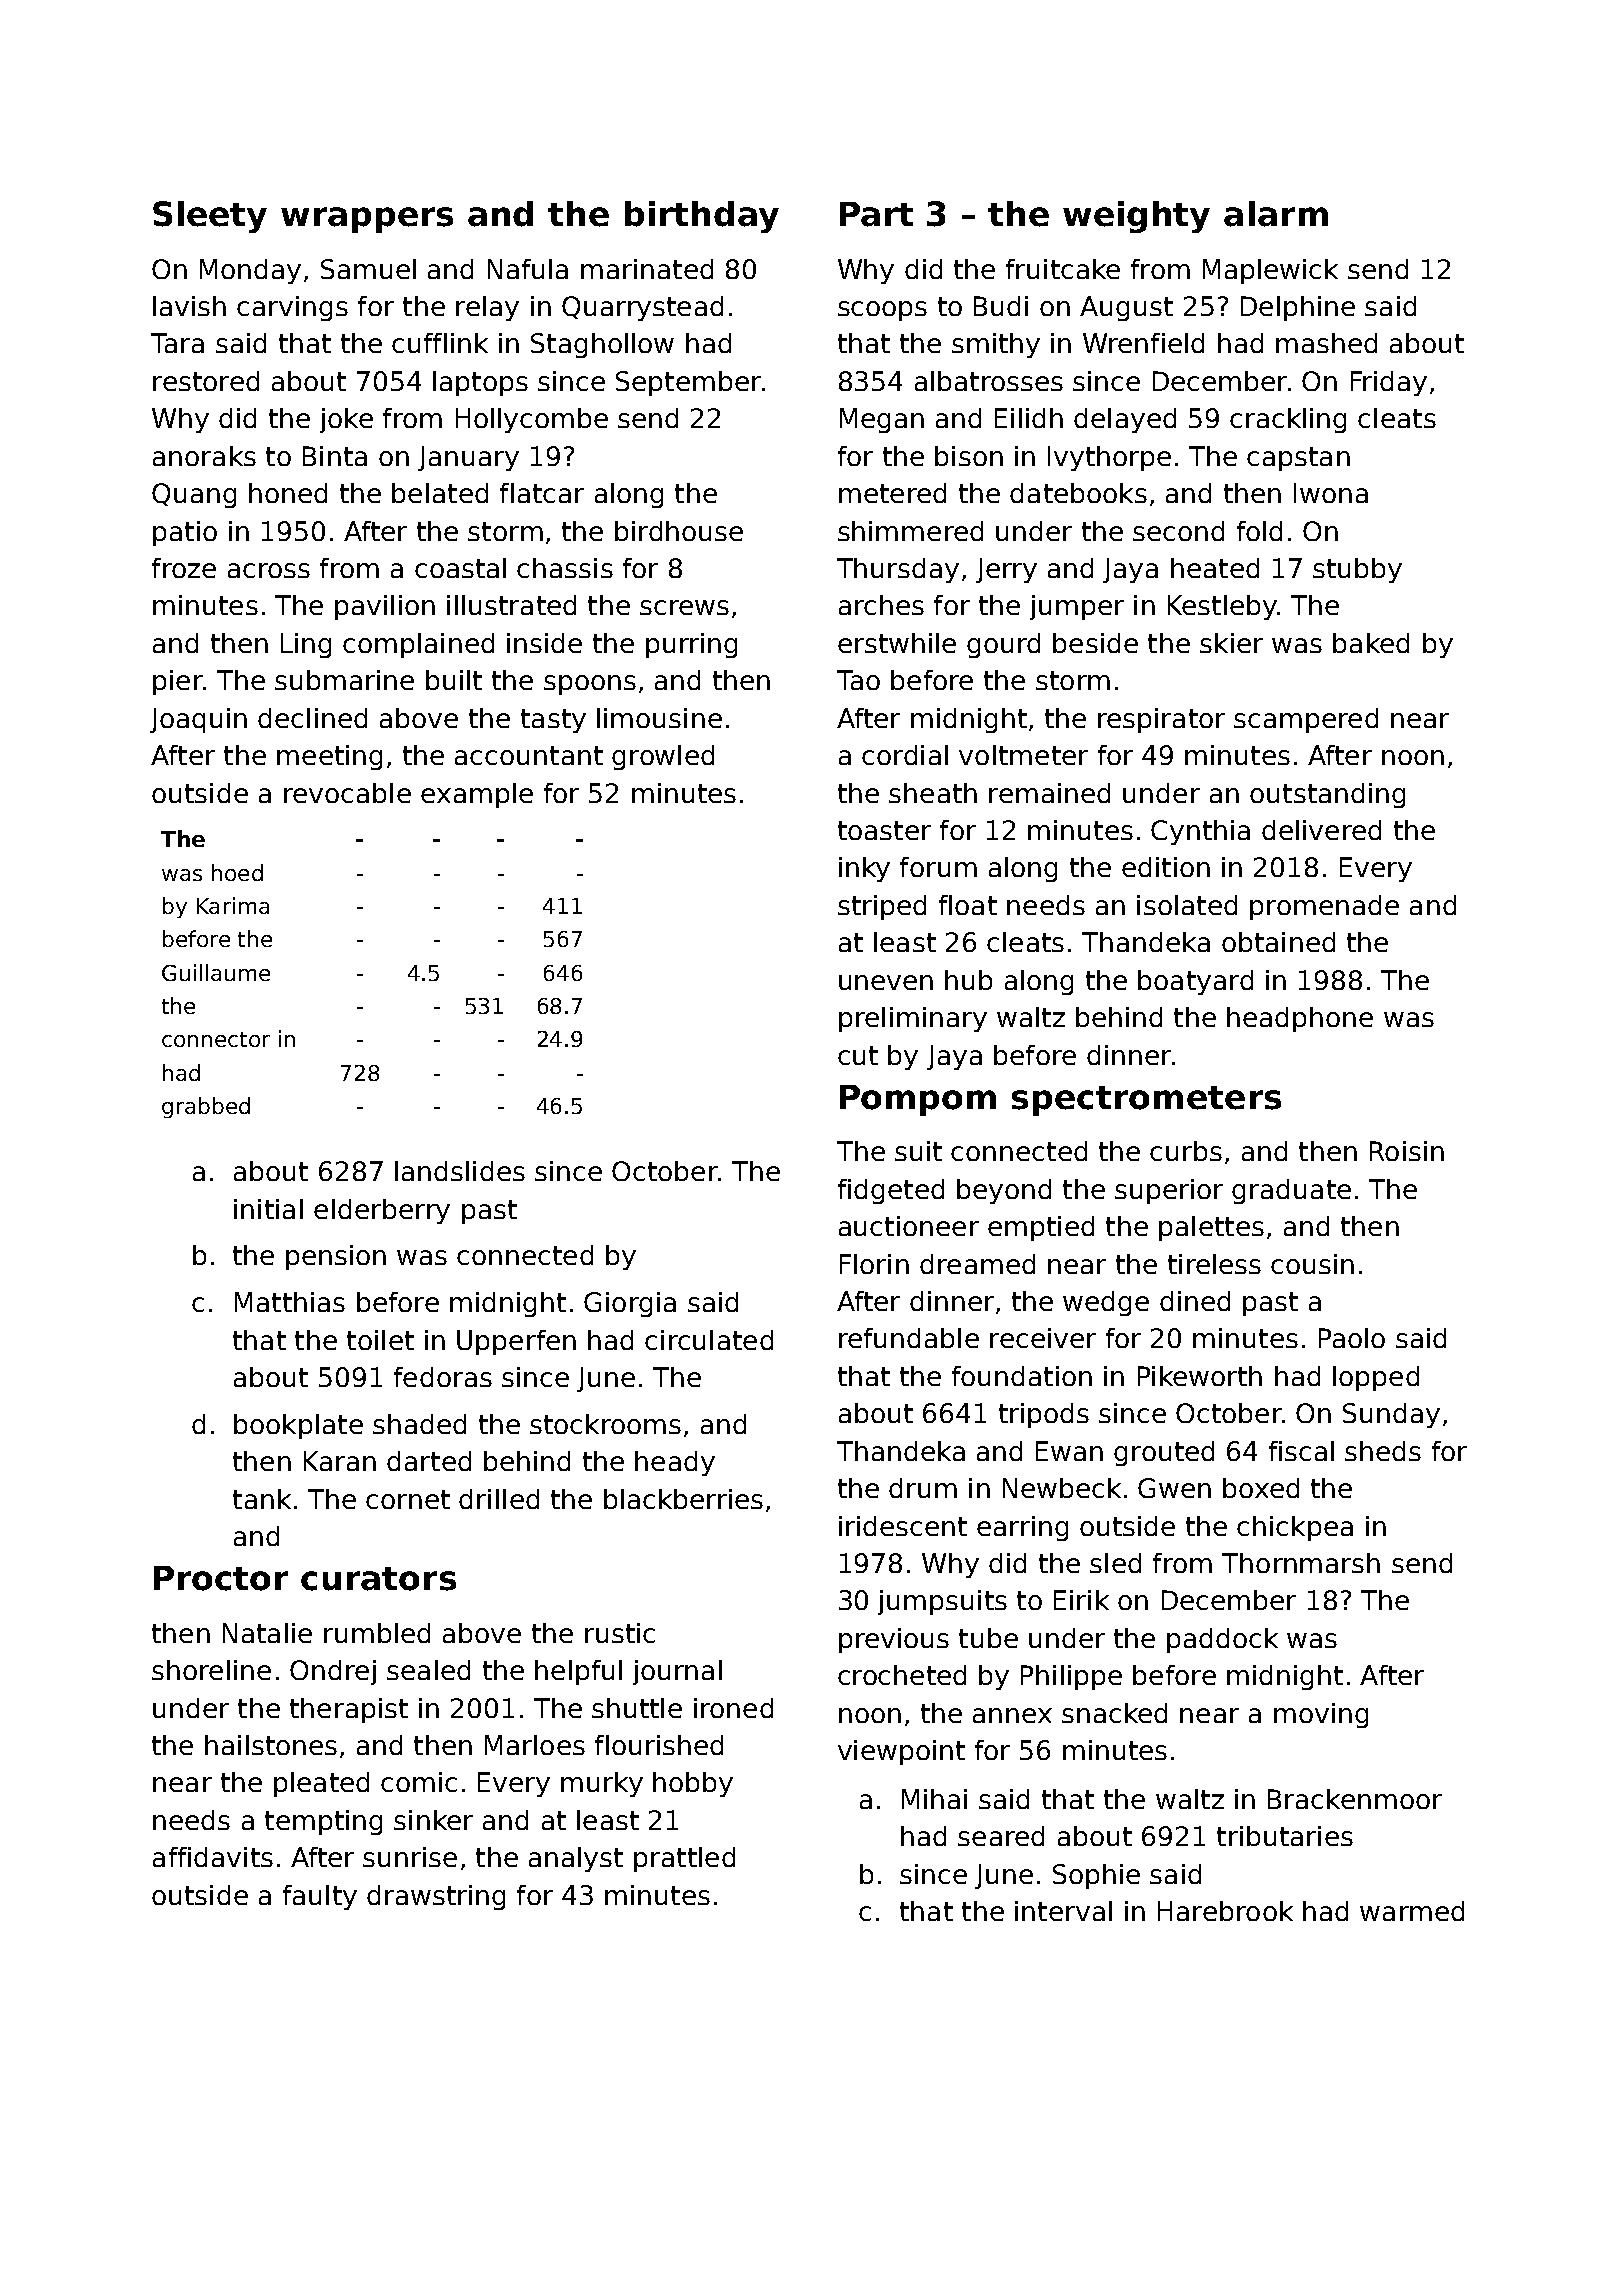 The height and width of the image is (2292, 1620). Describe the element at coordinates (1389, 383) in the image. I see `Friday` at that location.
